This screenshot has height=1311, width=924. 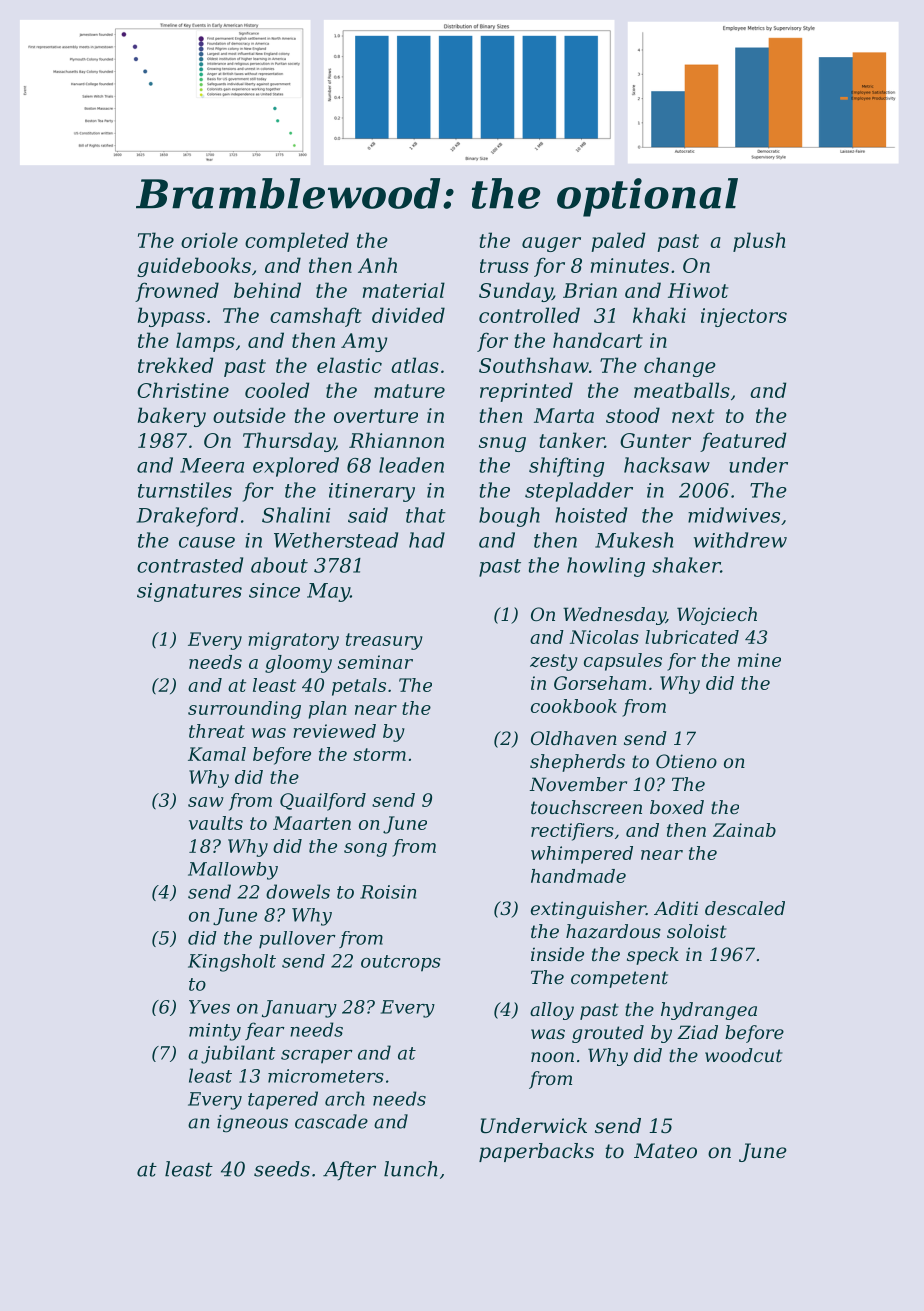 I want to click on song, so click(x=365, y=850).
